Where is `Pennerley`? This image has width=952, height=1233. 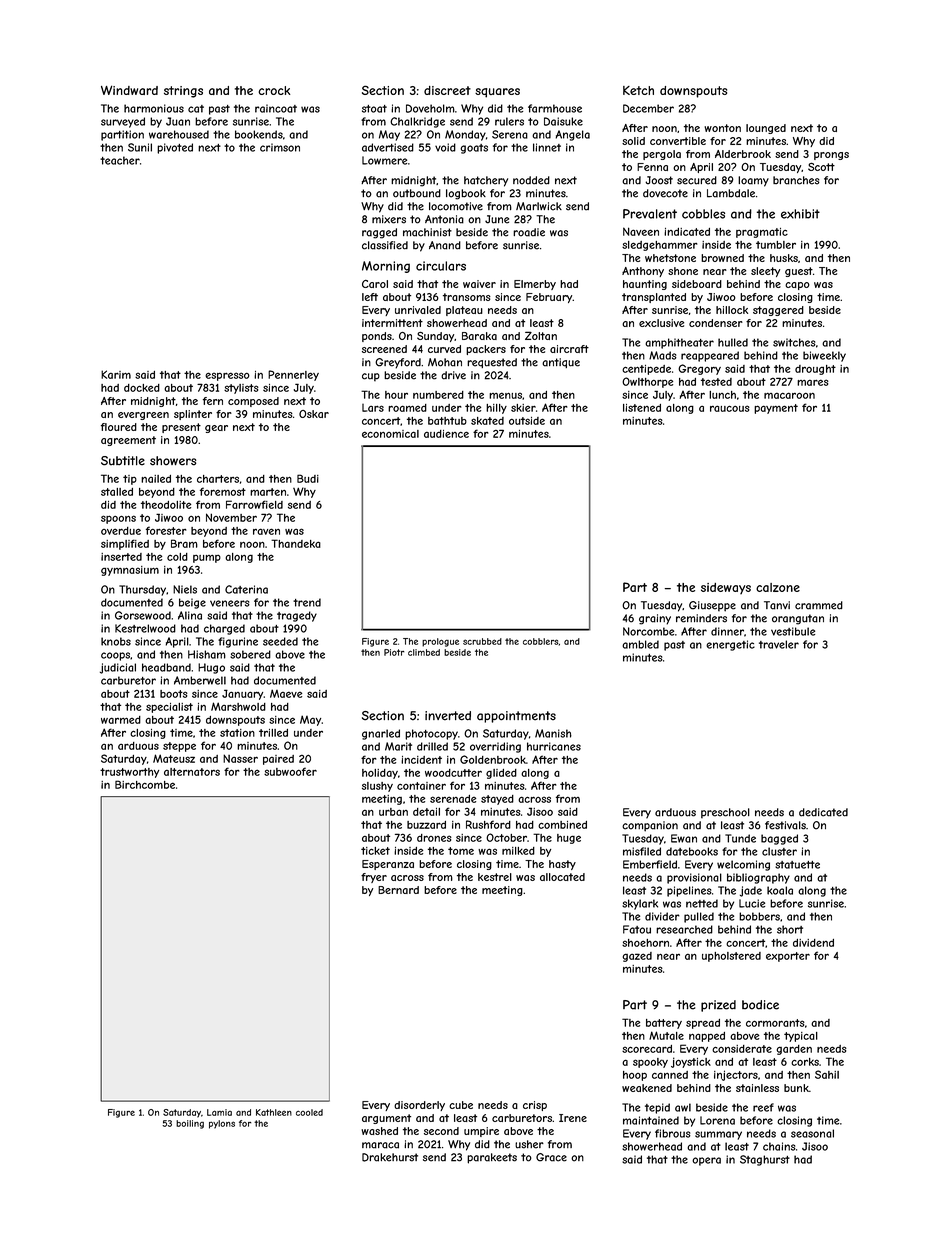 Pennerley is located at coordinates (293, 375).
